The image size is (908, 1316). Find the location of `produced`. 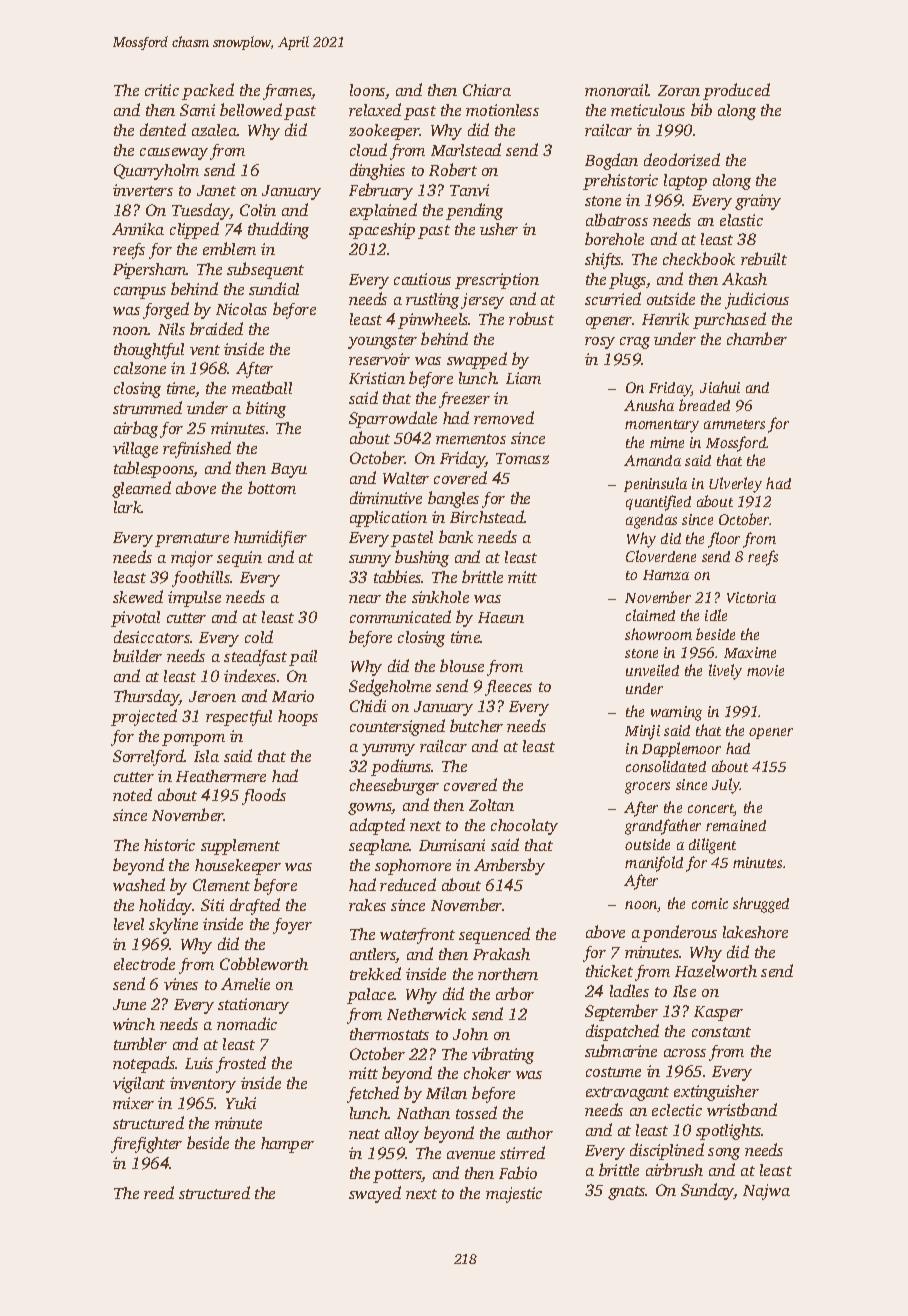

produced is located at coordinates (736, 91).
